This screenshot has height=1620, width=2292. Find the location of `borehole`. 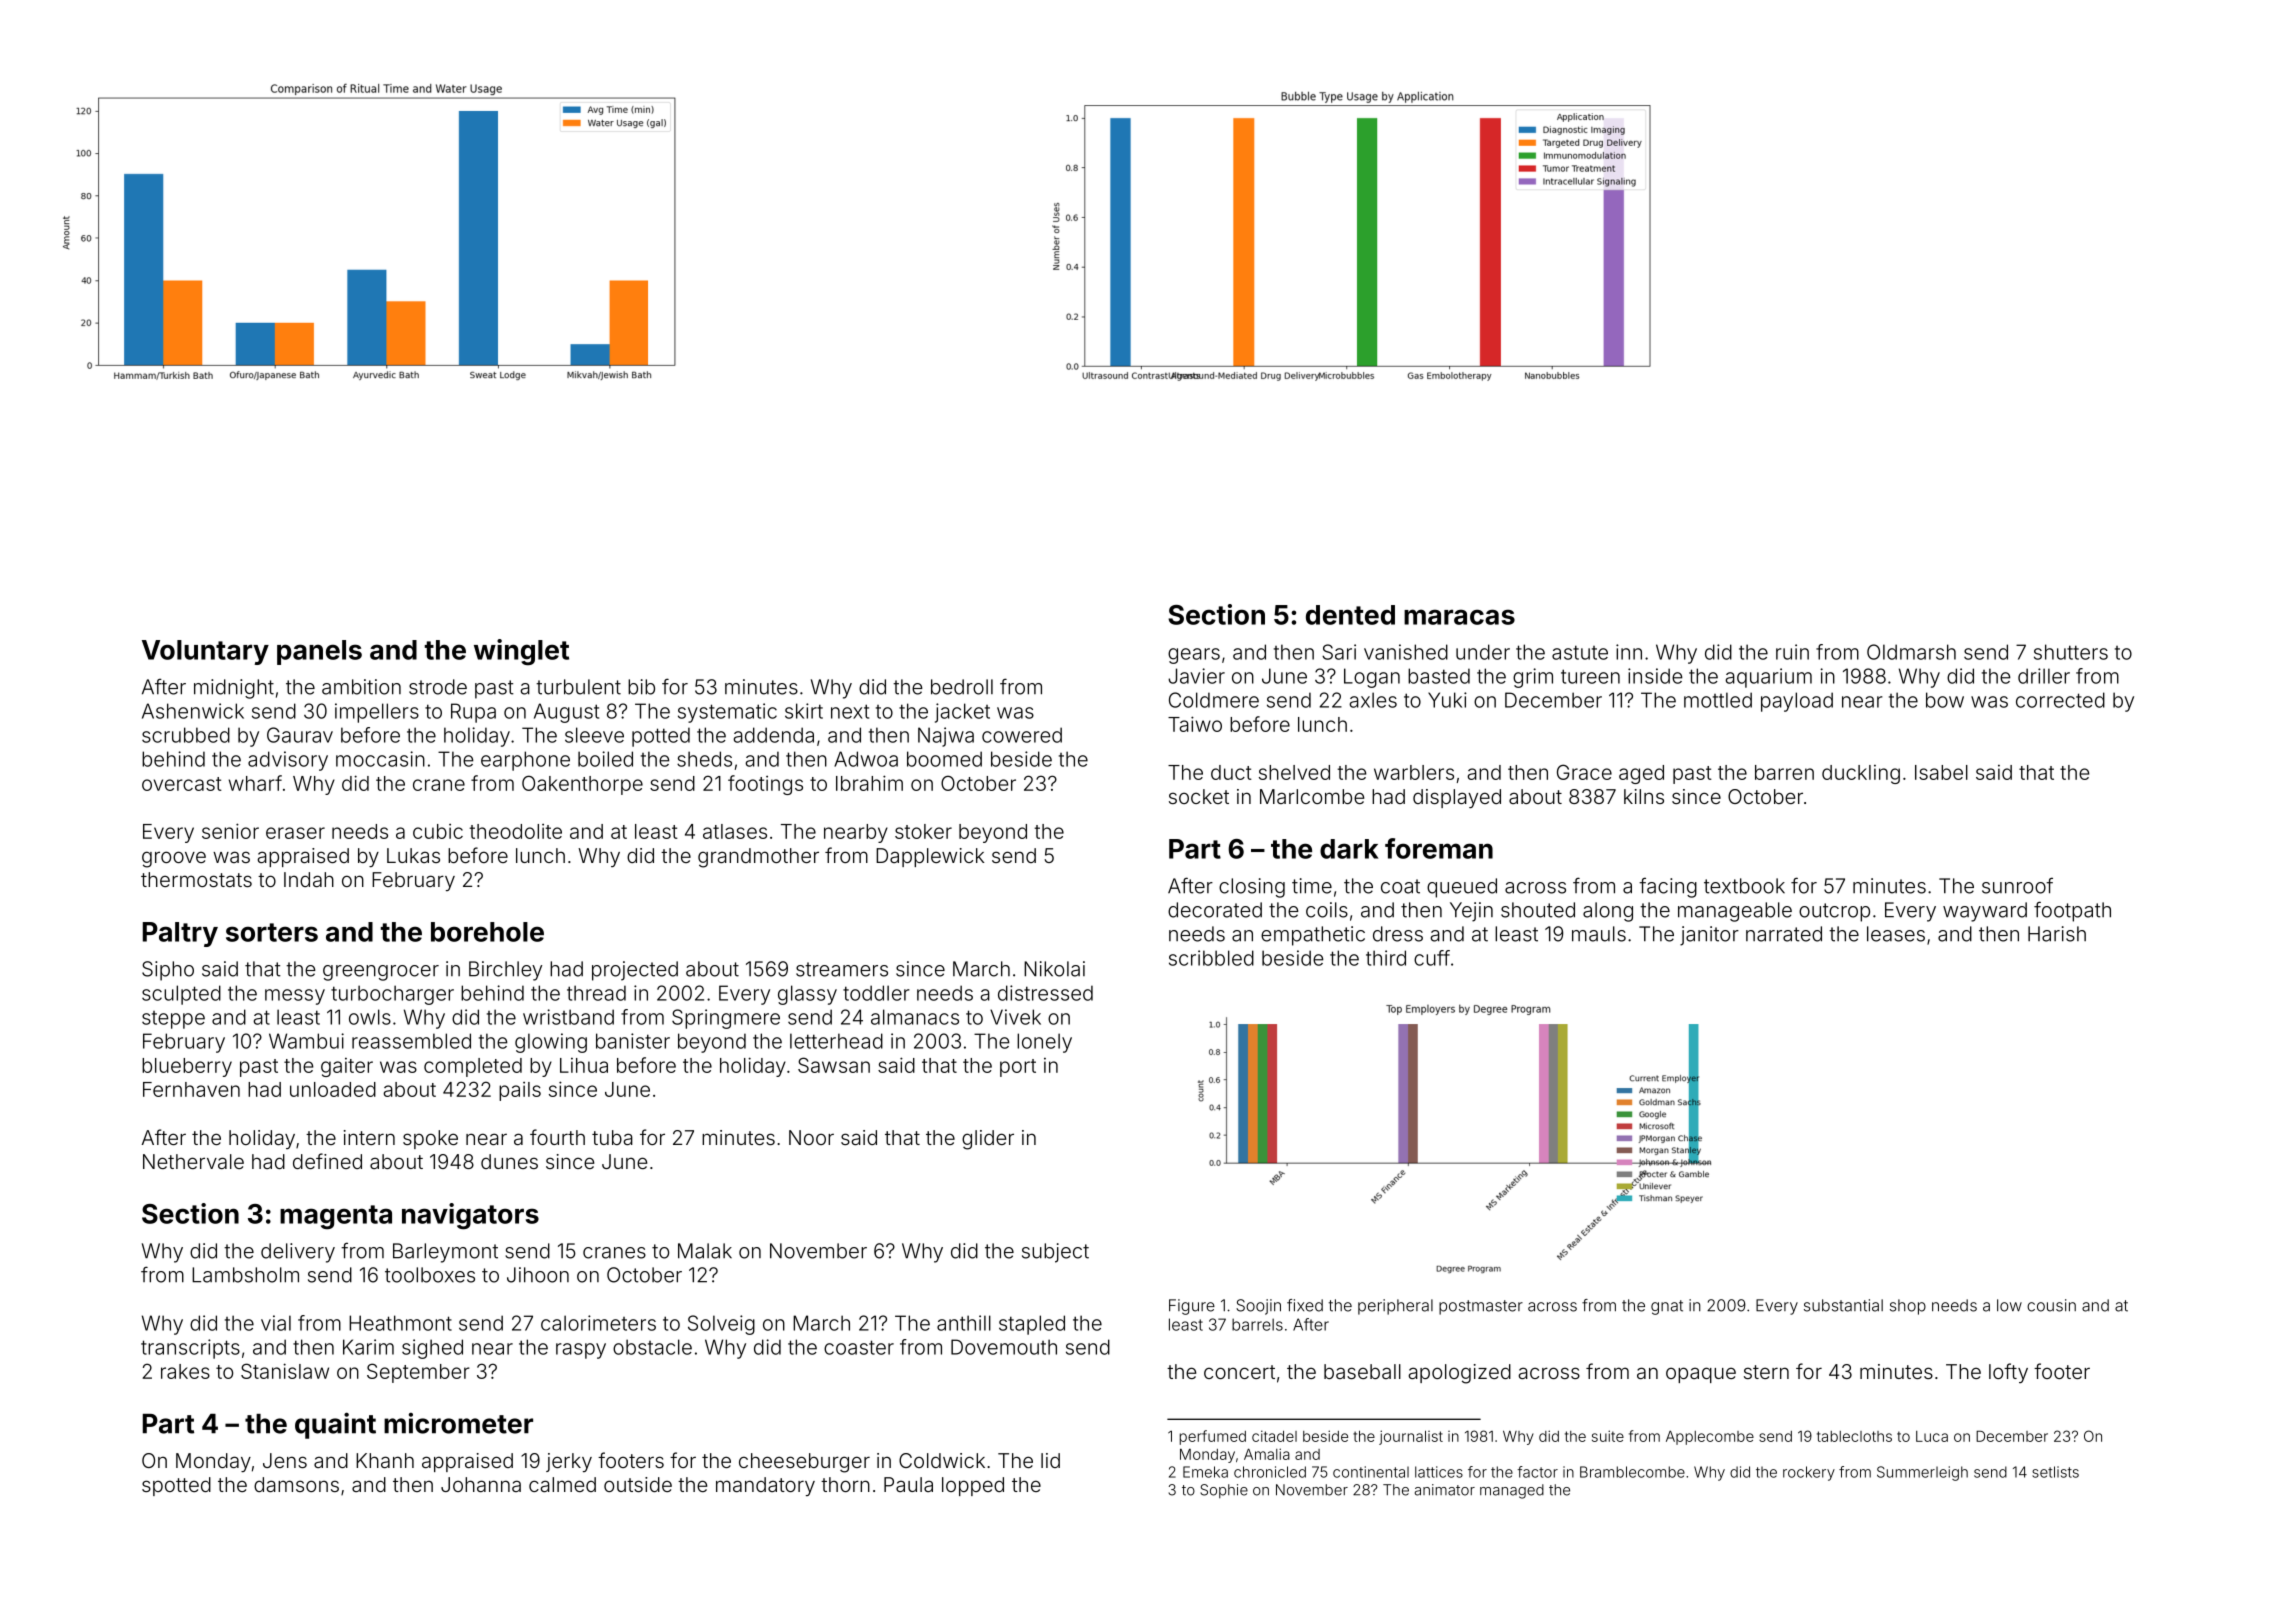

borehole is located at coordinates (487, 932).
